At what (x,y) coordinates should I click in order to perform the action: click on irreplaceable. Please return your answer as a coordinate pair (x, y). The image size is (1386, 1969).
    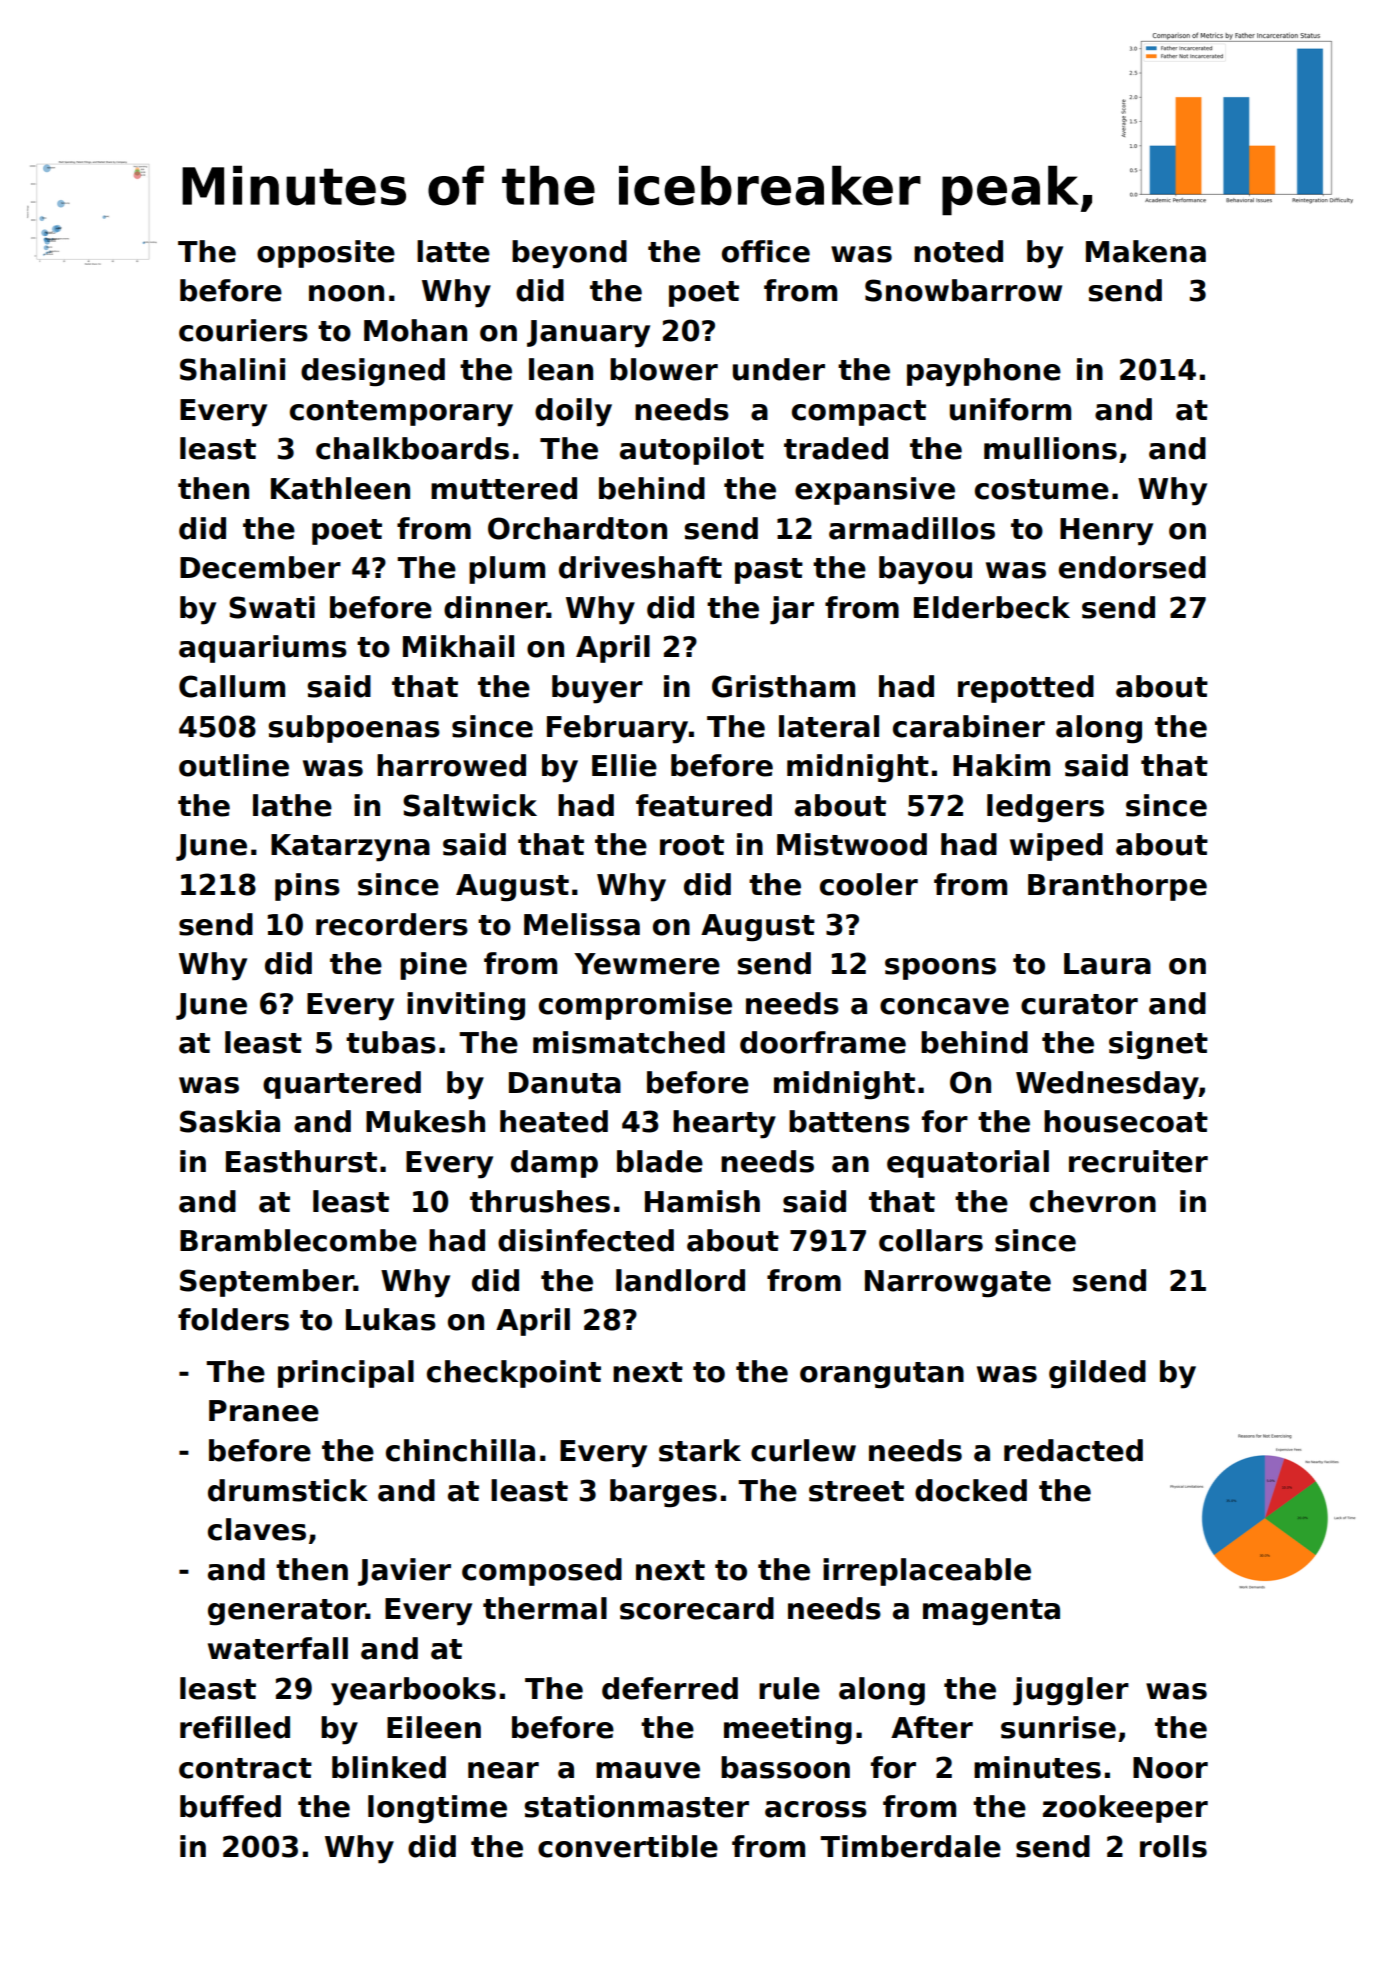
    Looking at the image, I should click on (927, 1572).
